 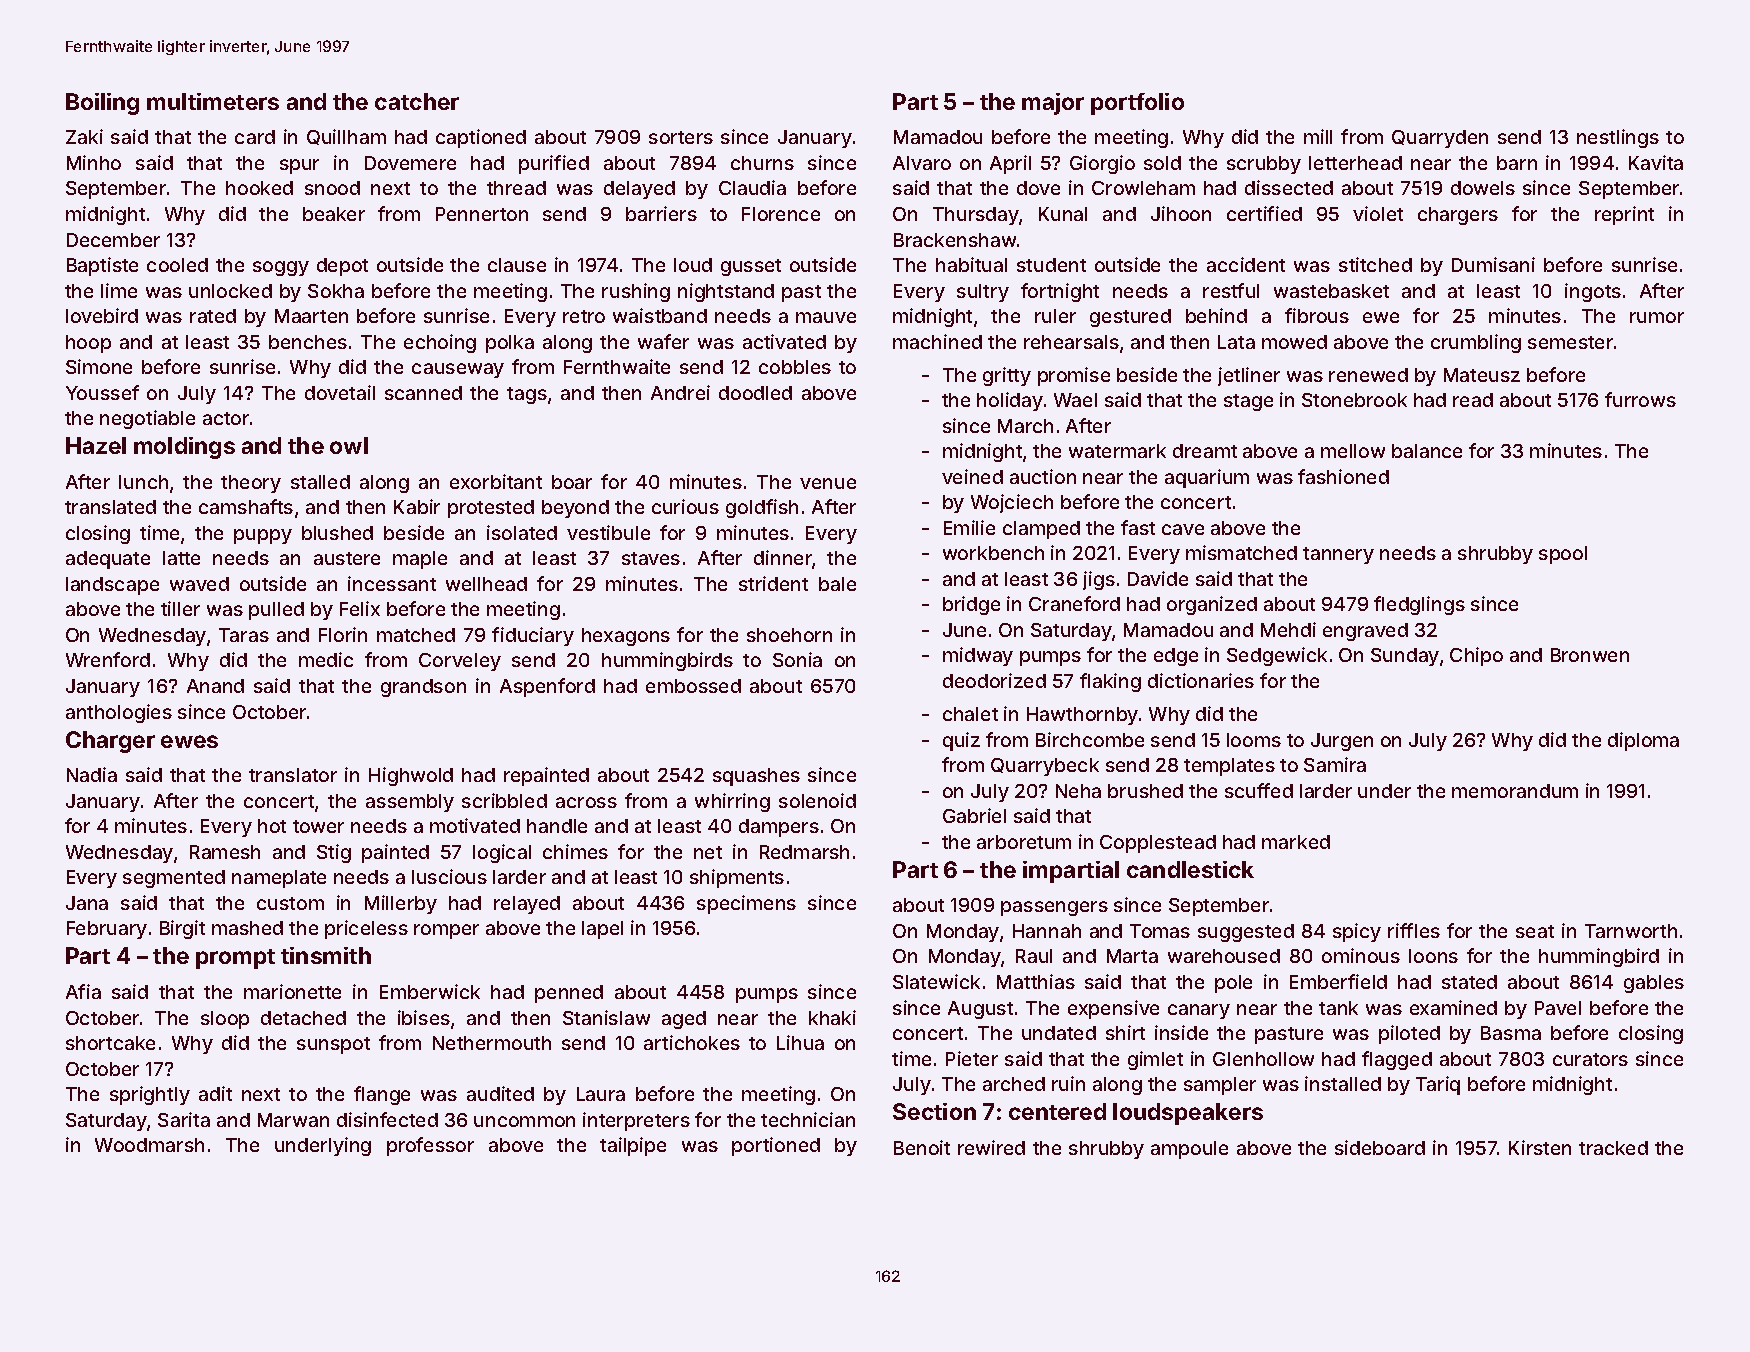 I want to click on tracked, so click(x=1613, y=1148).
